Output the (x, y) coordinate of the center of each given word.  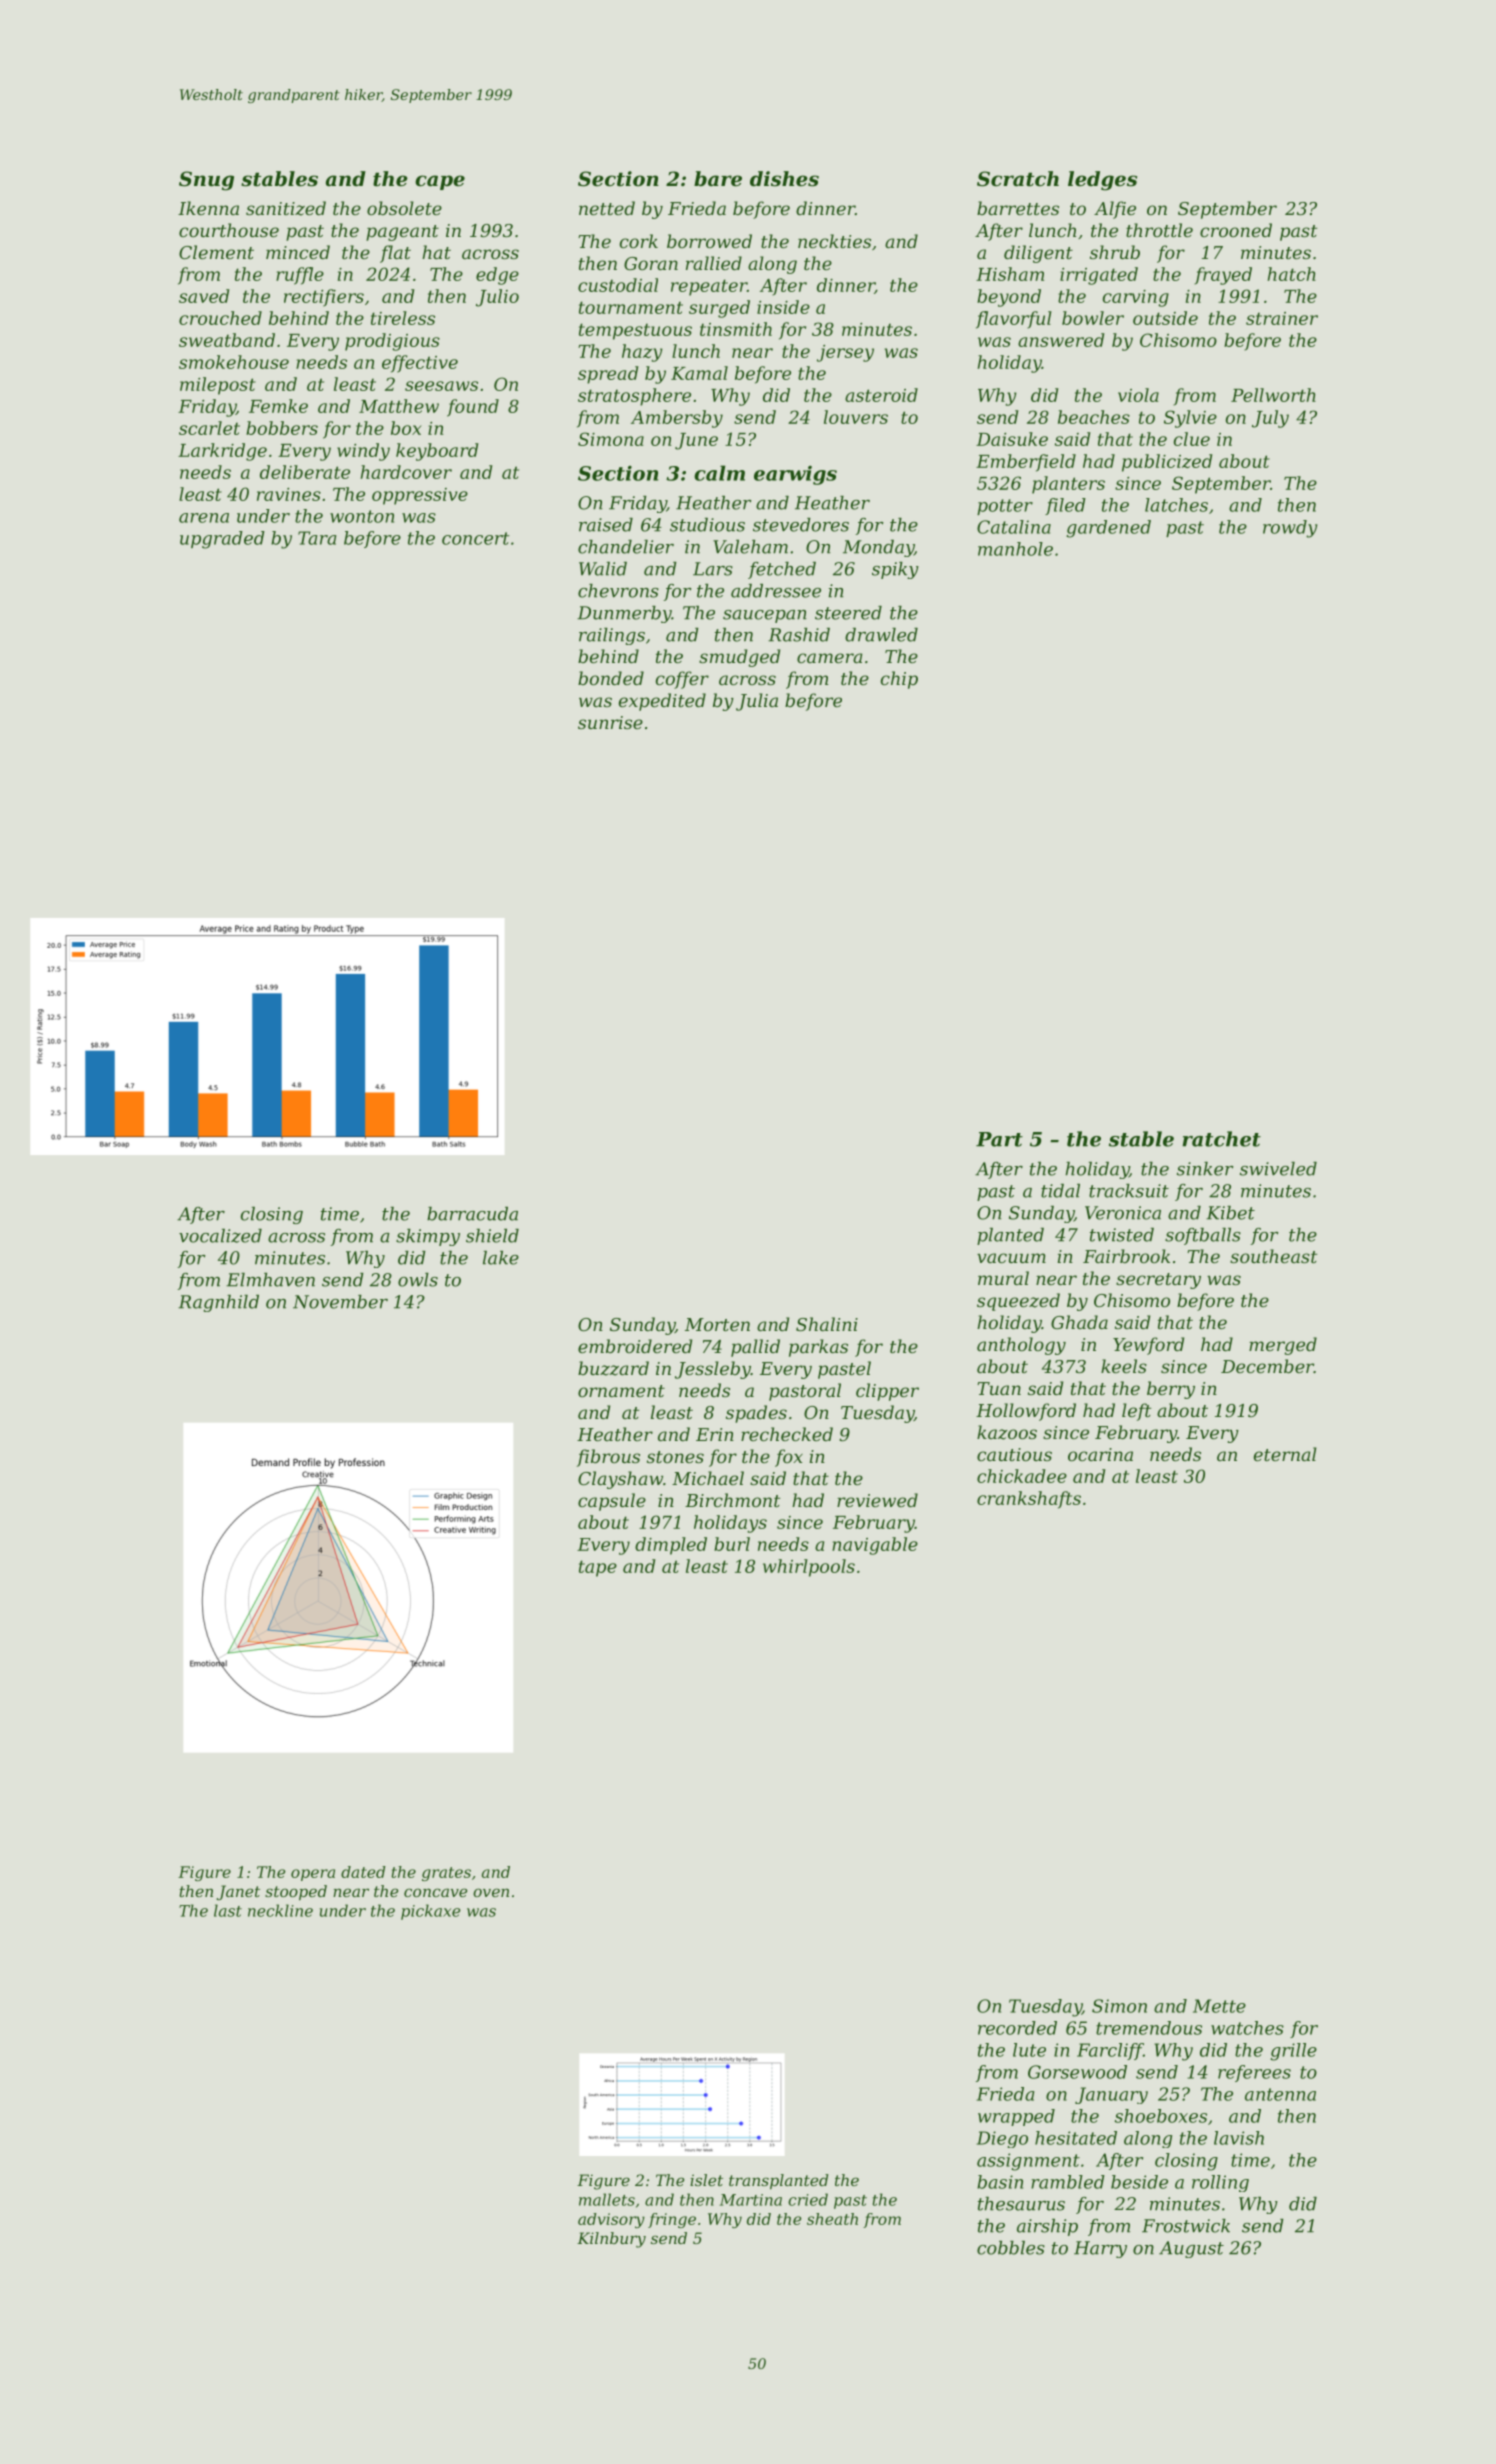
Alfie (1115, 210)
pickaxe (430, 1912)
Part (999, 1139)
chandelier (626, 547)
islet (706, 2180)
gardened (1108, 529)
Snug (206, 181)
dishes (784, 179)
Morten (717, 1324)
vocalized (220, 1236)
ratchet (1221, 1139)
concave (435, 1892)
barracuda (472, 1214)
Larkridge (222, 452)
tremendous (1149, 2028)
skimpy (428, 1237)
